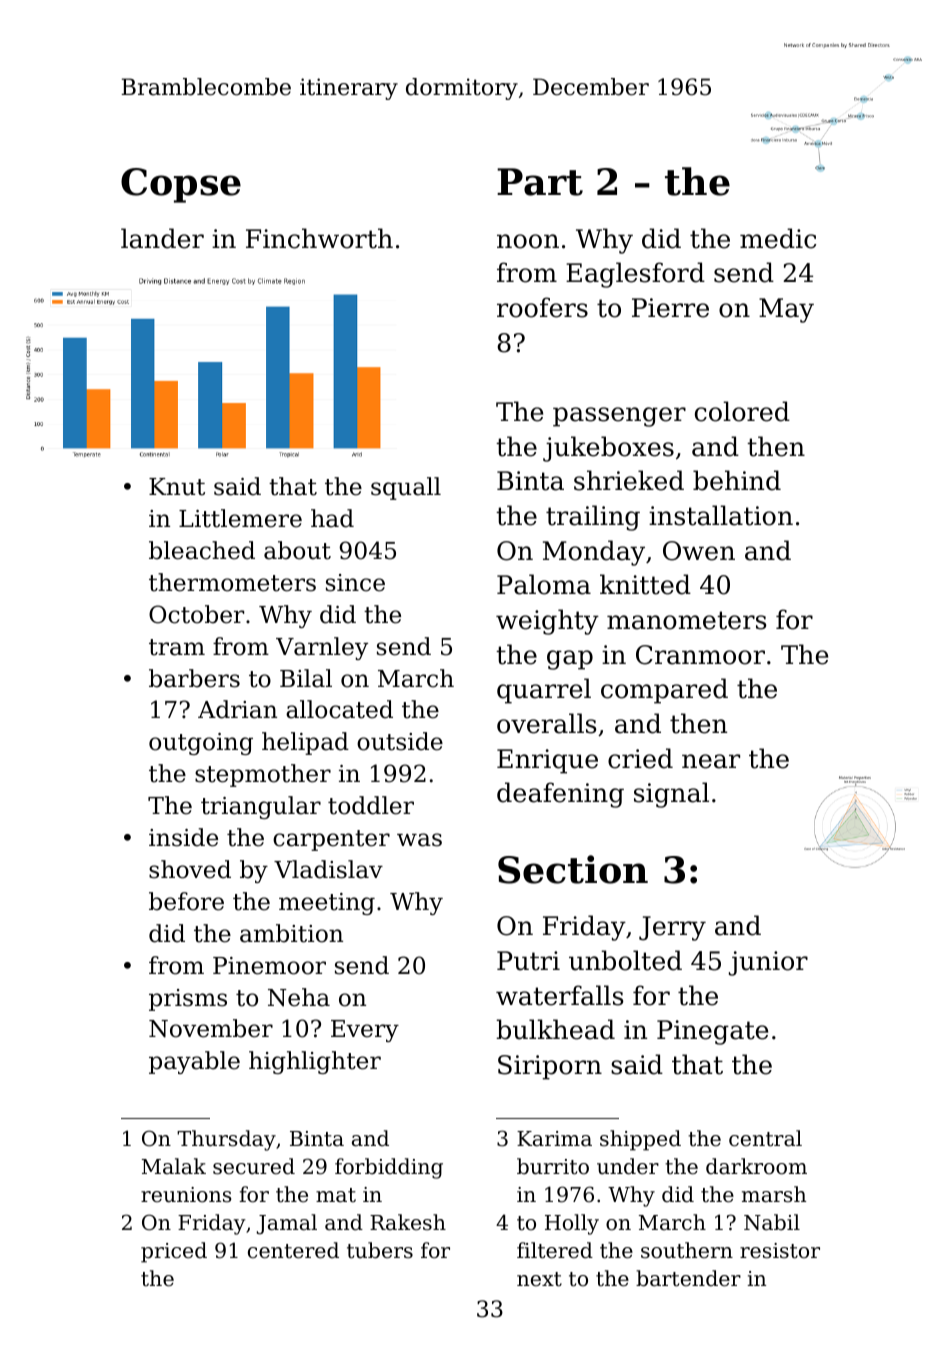 The width and height of the page is (951, 1349). What do you see at coordinates (774, 1194) in the page?
I see `marsh` at bounding box center [774, 1194].
